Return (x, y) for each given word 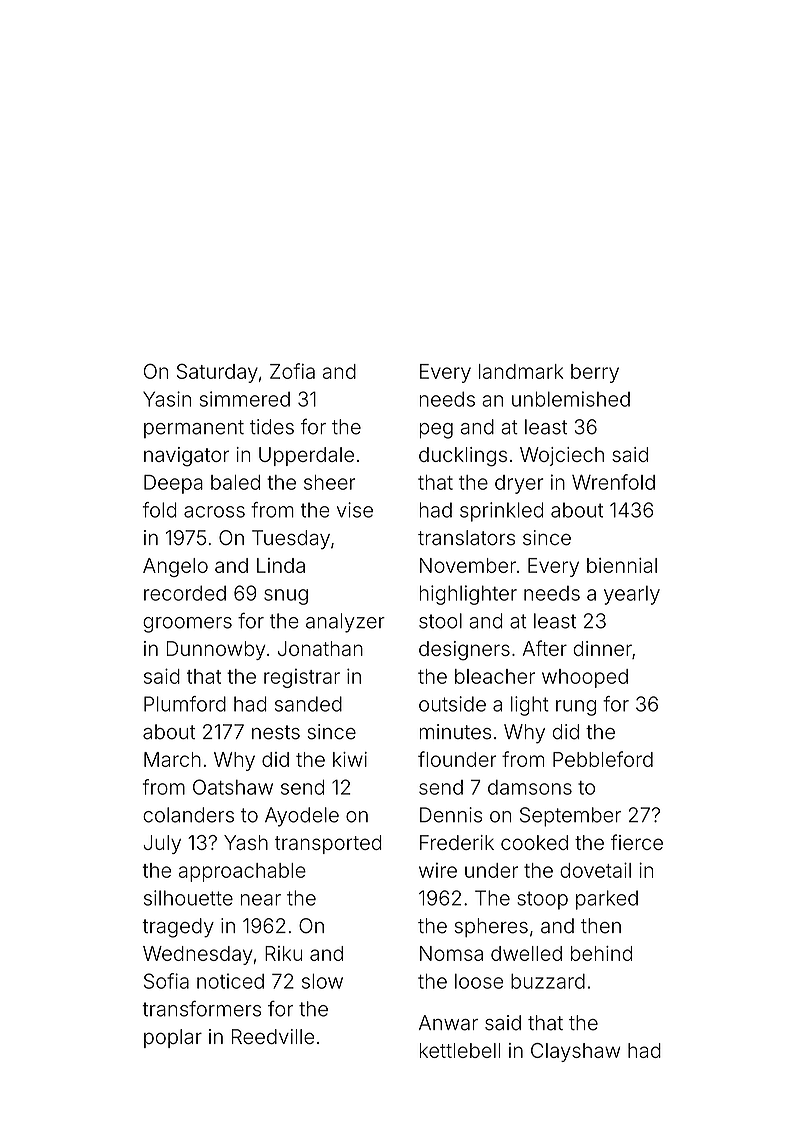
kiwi (350, 759)
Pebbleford (603, 759)
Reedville (273, 1036)
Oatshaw (233, 787)
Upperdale (306, 456)
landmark (521, 371)
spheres (491, 927)
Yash (246, 842)
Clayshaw (575, 1052)
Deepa (173, 484)
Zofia (292, 371)
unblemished (571, 399)
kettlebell (460, 1050)
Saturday (217, 373)
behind (601, 953)
